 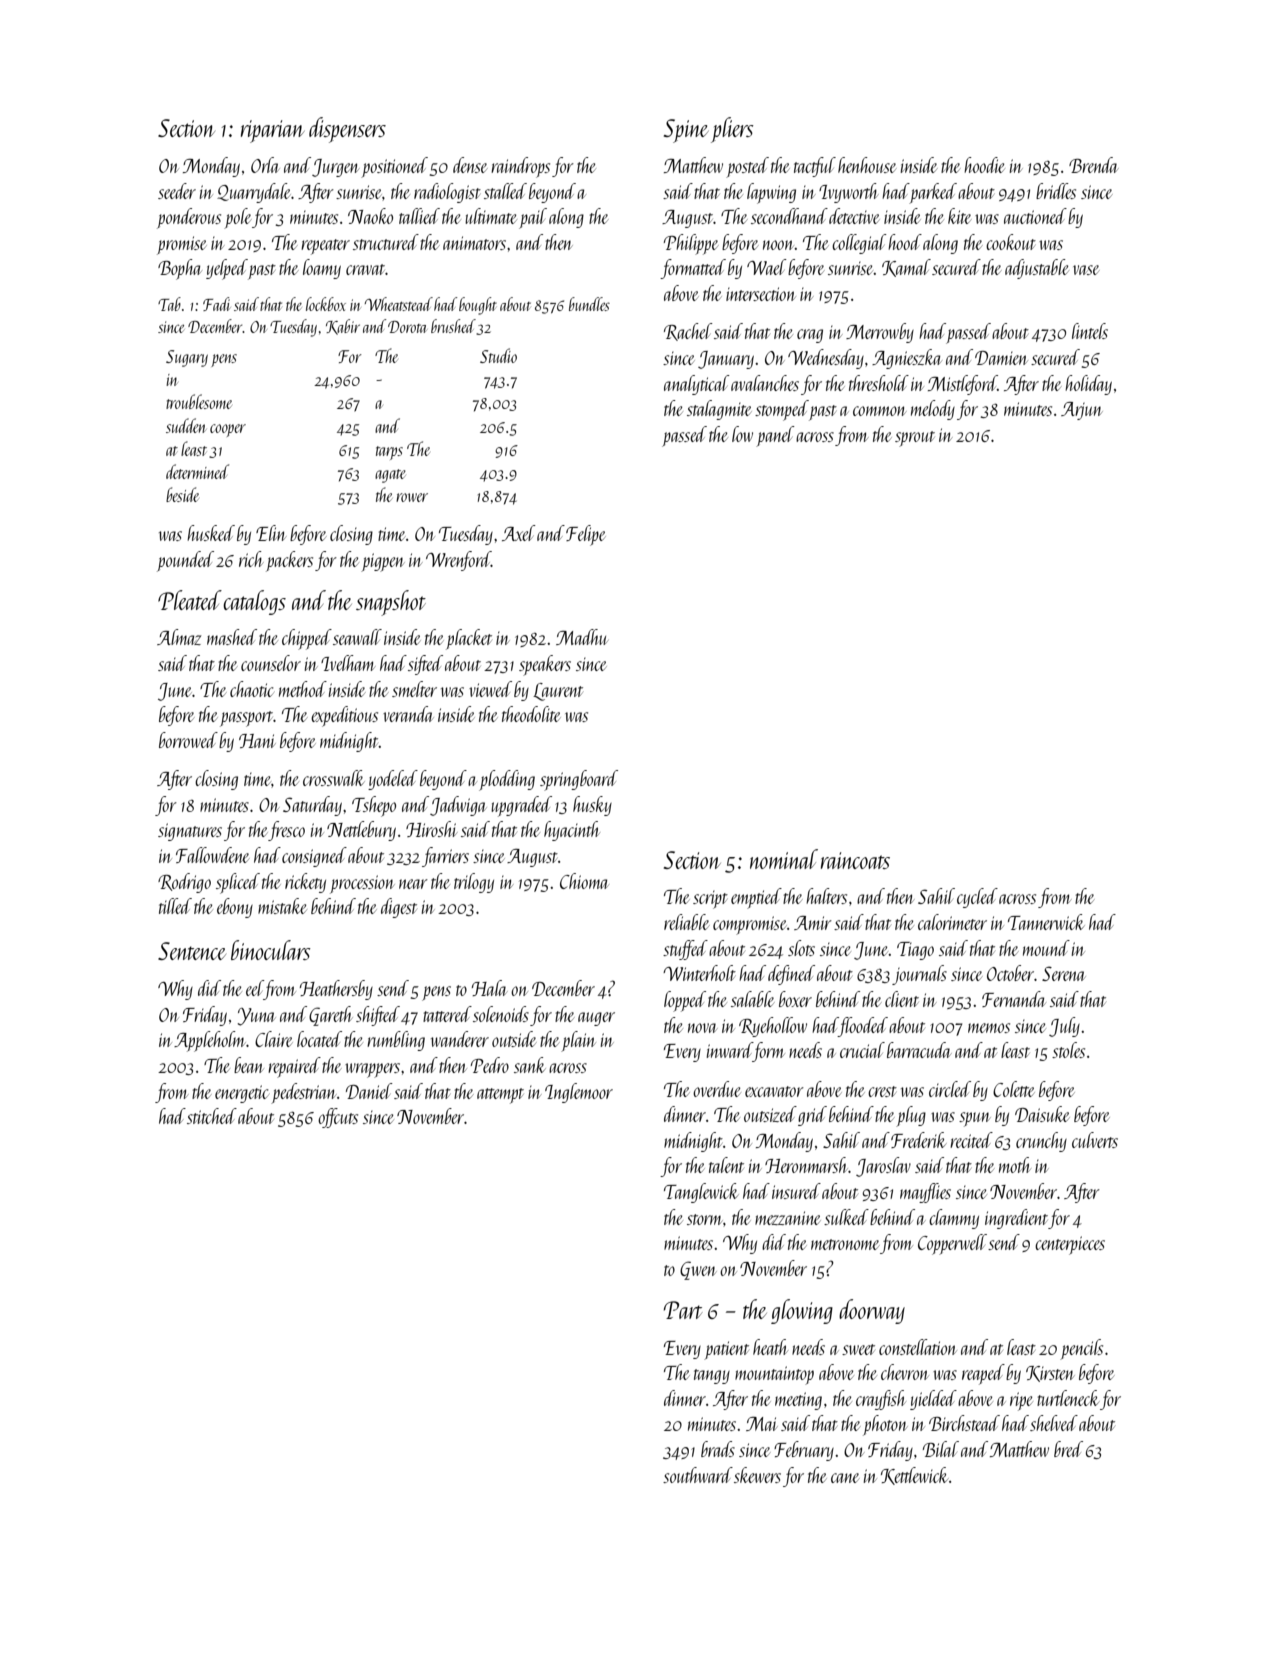 I want to click on Brenda, so click(x=1094, y=165).
